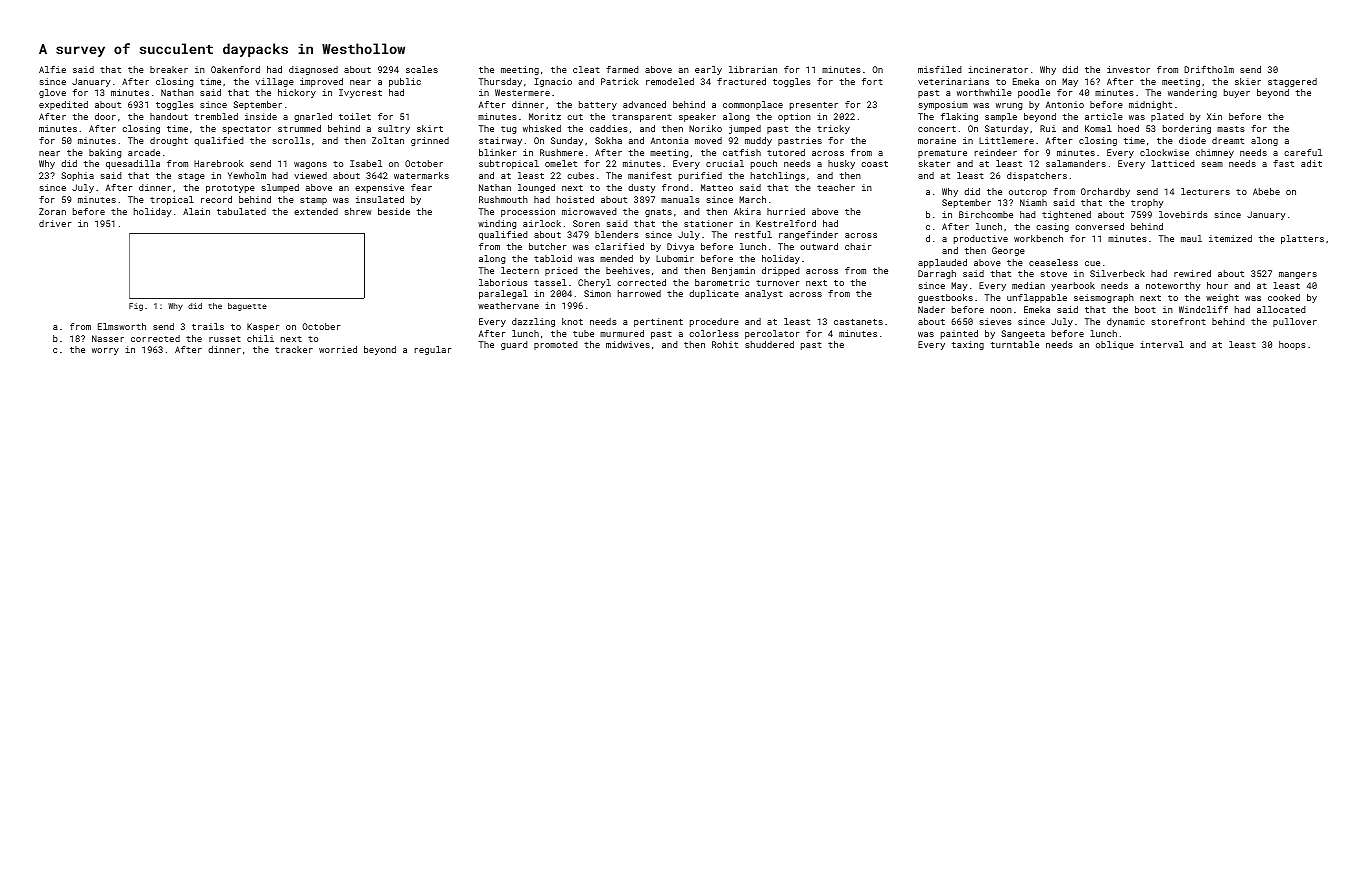 Image resolution: width=1372 pixels, height=887 pixels. What do you see at coordinates (63, 105) in the page?
I see `expedited` at bounding box center [63, 105].
